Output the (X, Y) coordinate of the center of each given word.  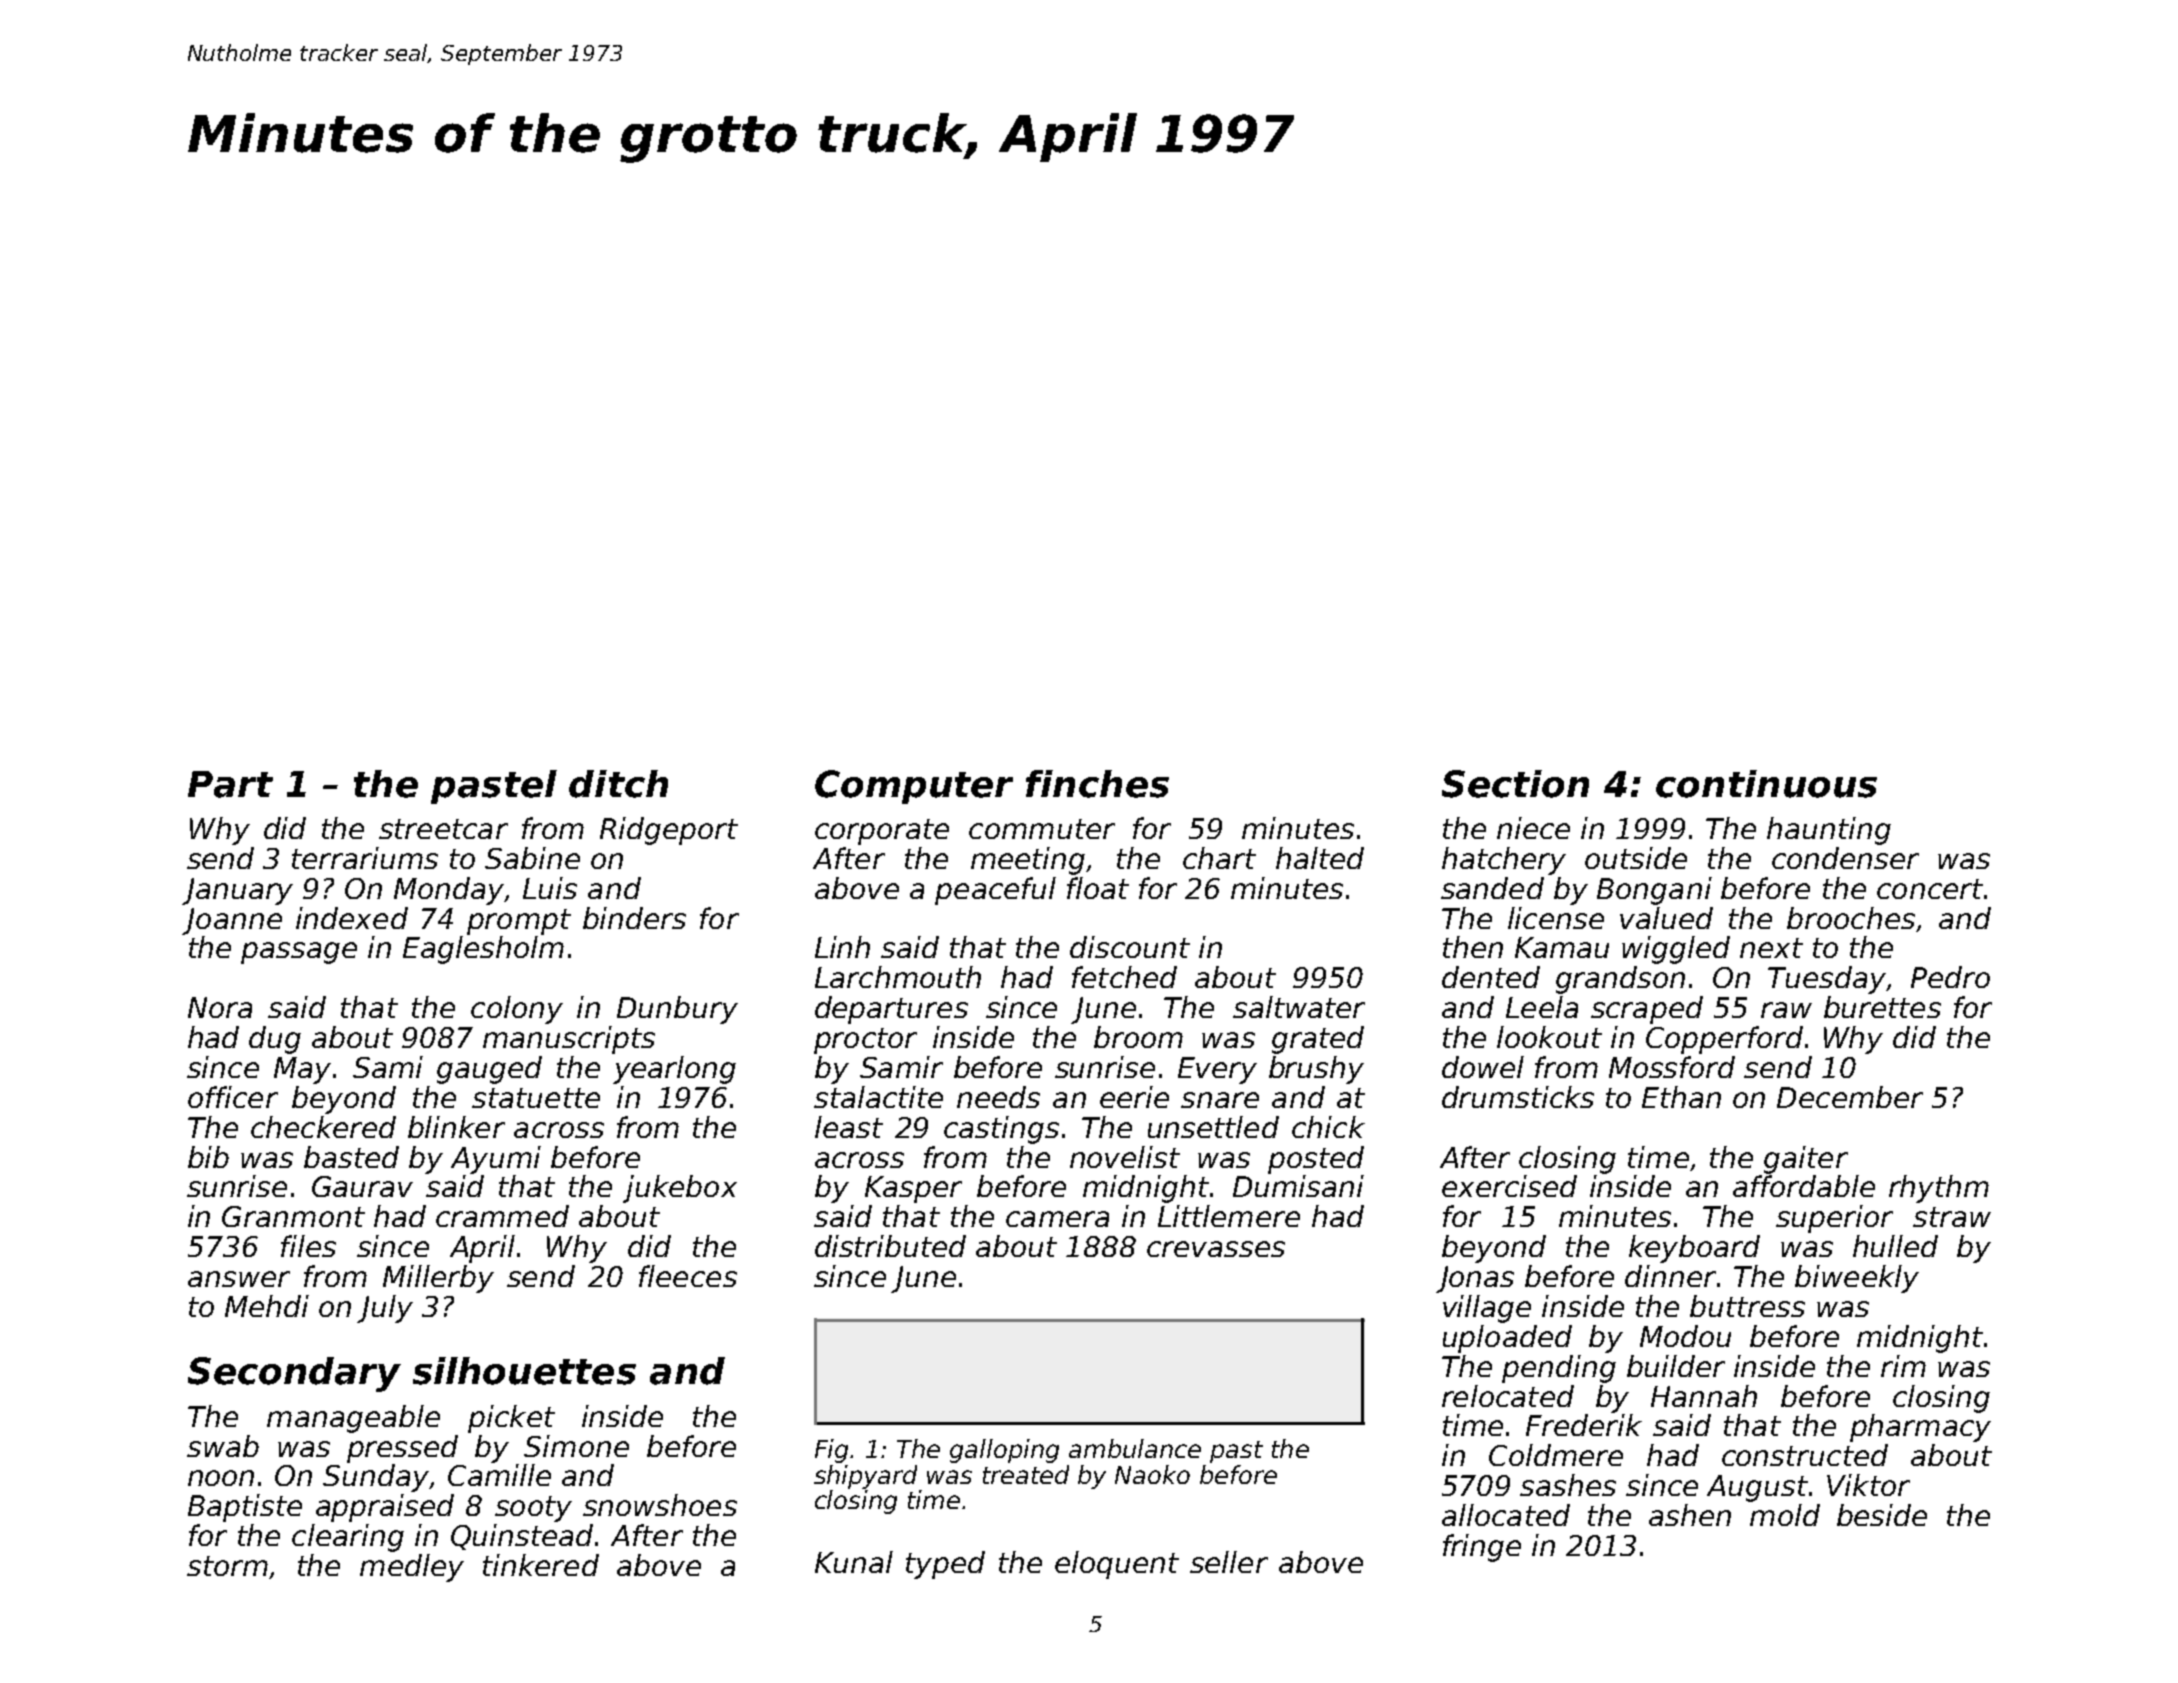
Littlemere (1229, 1216)
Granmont (293, 1216)
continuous (1766, 784)
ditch (618, 784)
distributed (890, 1246)
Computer (914, 787)
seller (1229, 1562)
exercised (1509, 1186)
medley (412, 1568)
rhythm (1939, 1189)
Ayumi (496, 1160)
